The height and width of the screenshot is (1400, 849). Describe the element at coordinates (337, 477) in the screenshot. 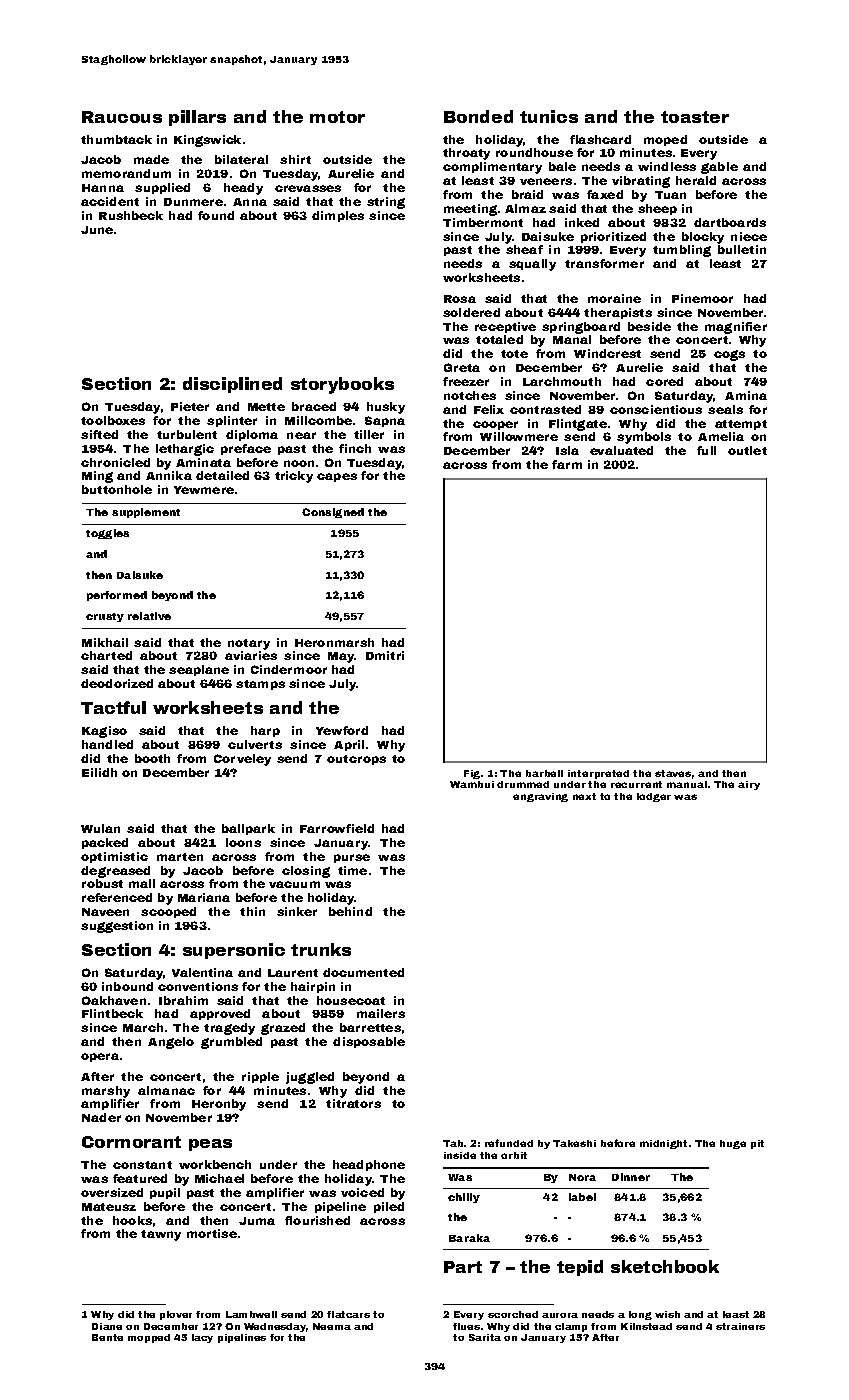

I see `capes` at that location.
